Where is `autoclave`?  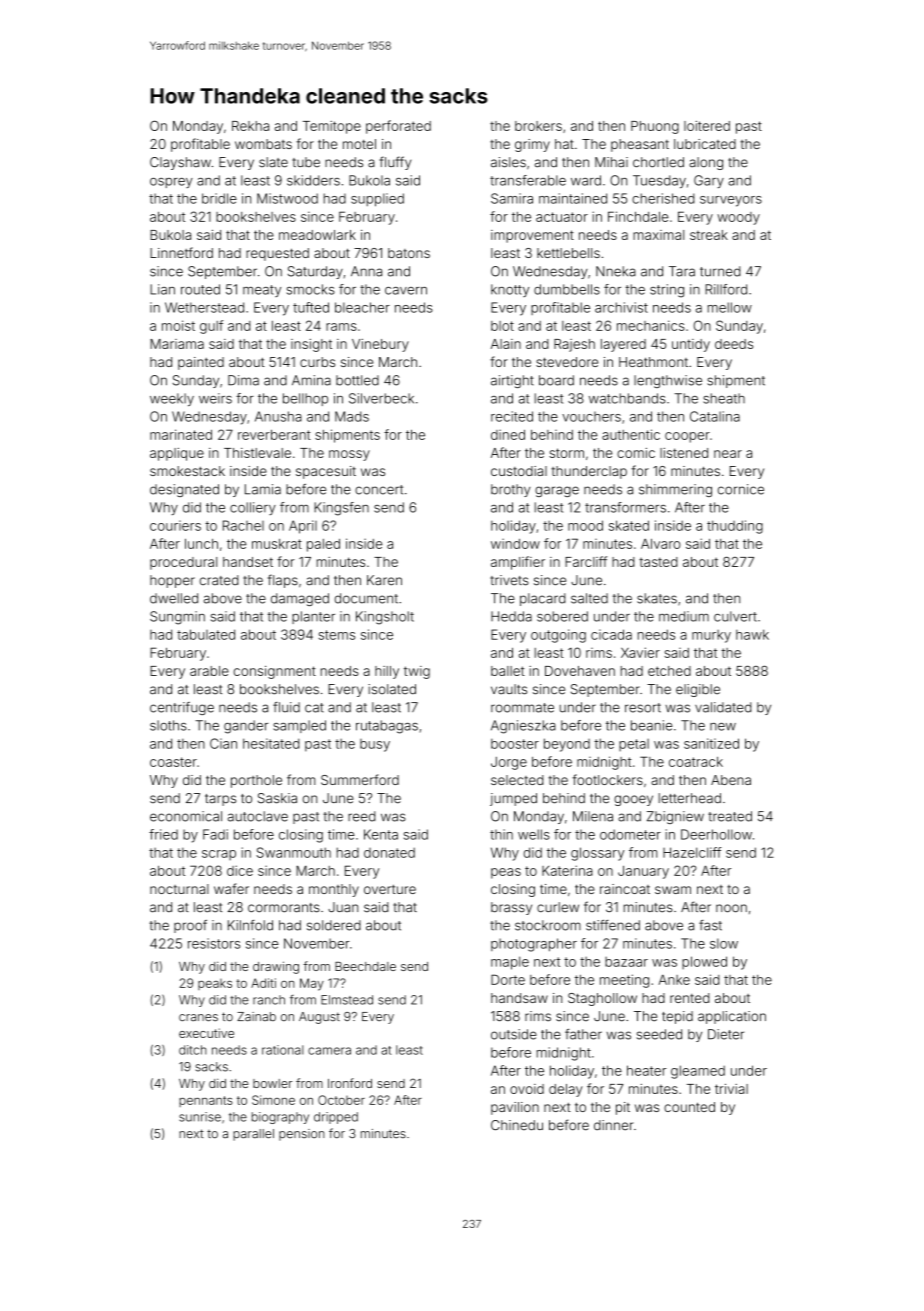 autoclave is located at coordinates (258, 816).
